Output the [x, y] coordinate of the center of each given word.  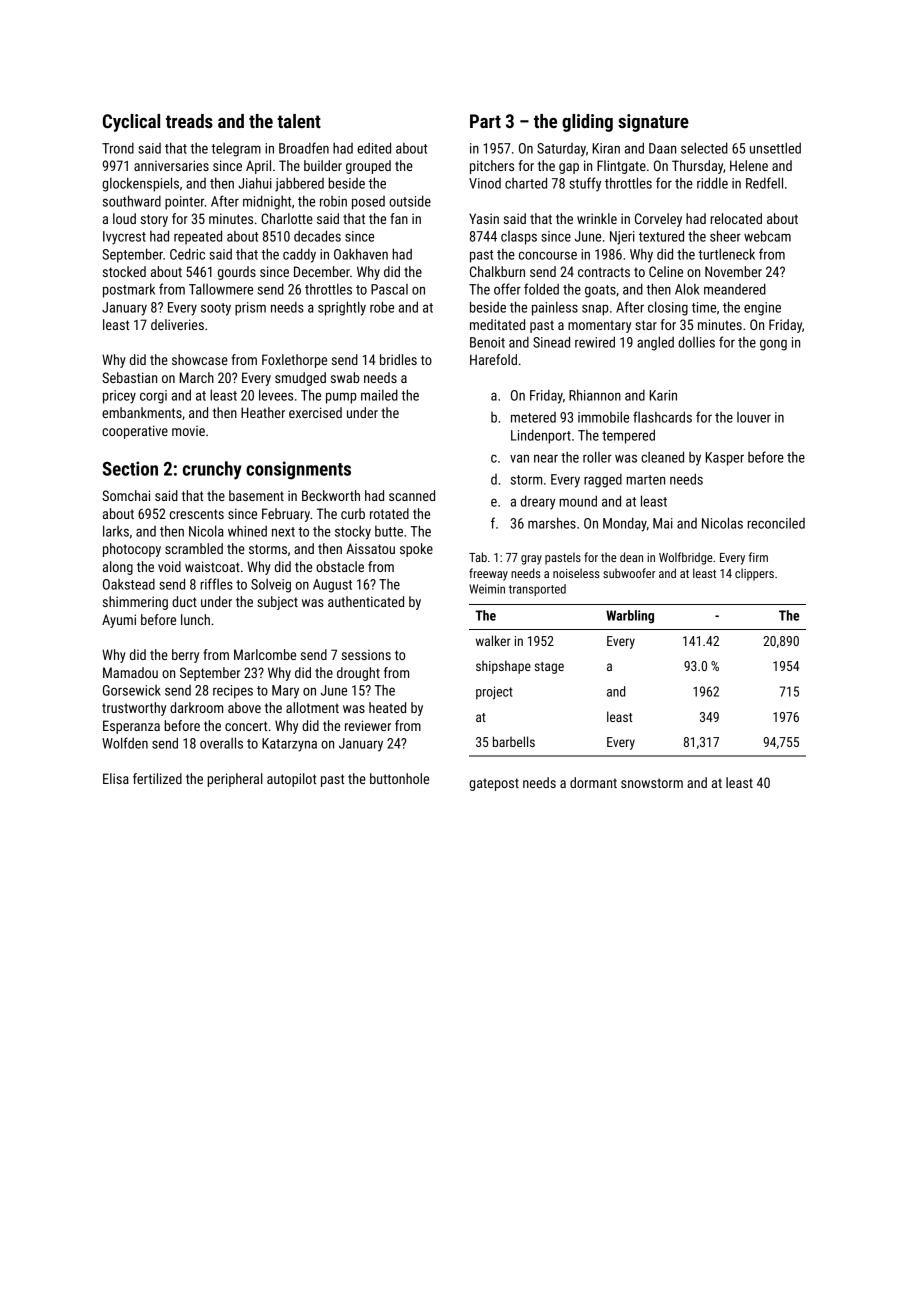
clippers [754, 574]
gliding [587, 123]
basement [256, 495]
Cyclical [131, 123]
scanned [412, 495]
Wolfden [125, 743]
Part [485, 121]
